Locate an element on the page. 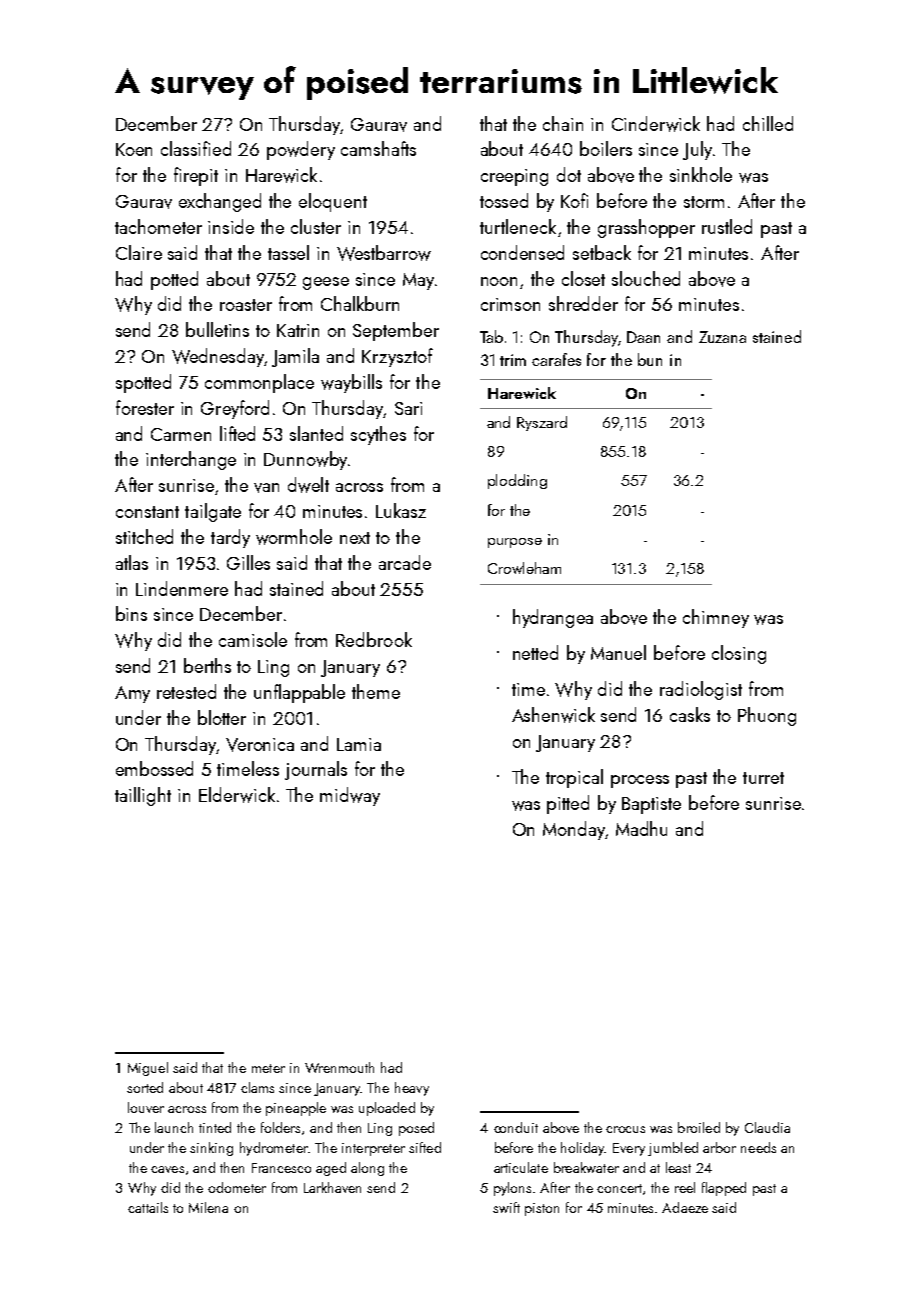 The width and height of the page is (924, 1311). cattails is located at coordinates (148, 1207).
